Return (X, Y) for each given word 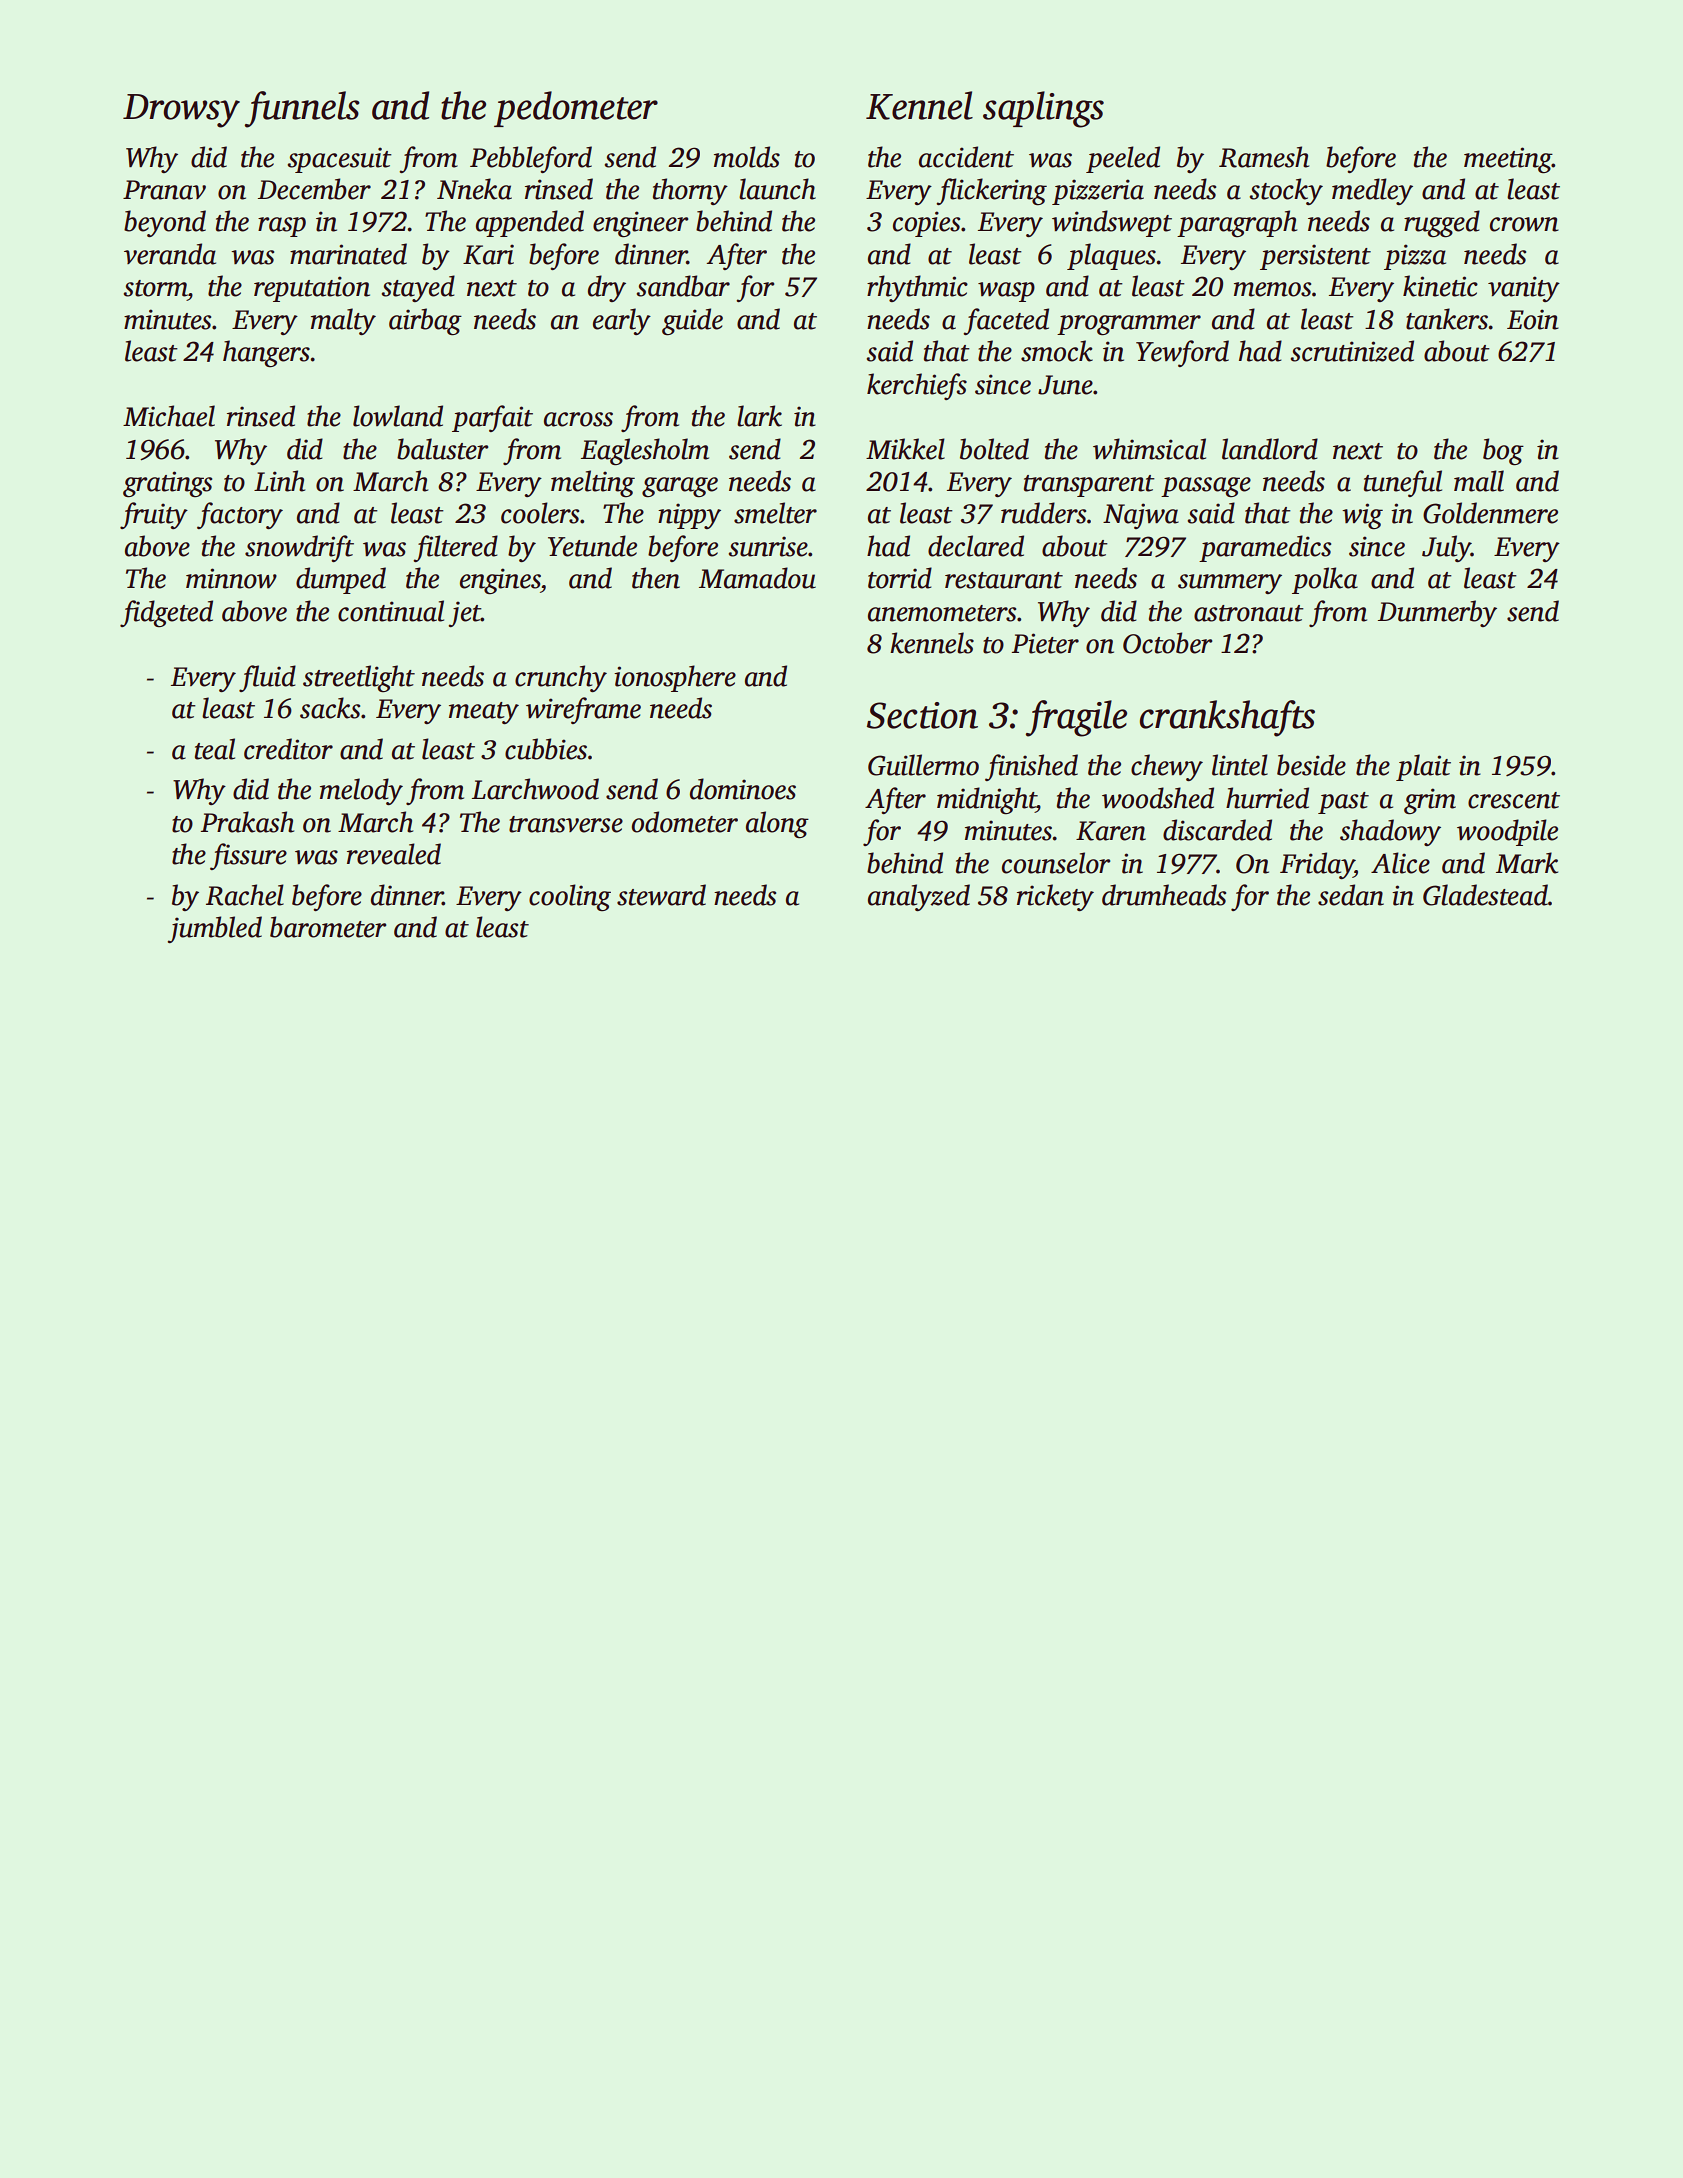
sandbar (683, 286)
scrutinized (1352, 351)
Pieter (1045, 643)
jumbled (215, 929)
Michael (169, 416)
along (777, 824)
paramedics (1265, 548)
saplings (1043, 109)
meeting (1508, 160)
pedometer (576, 109)
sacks (330, 708)
